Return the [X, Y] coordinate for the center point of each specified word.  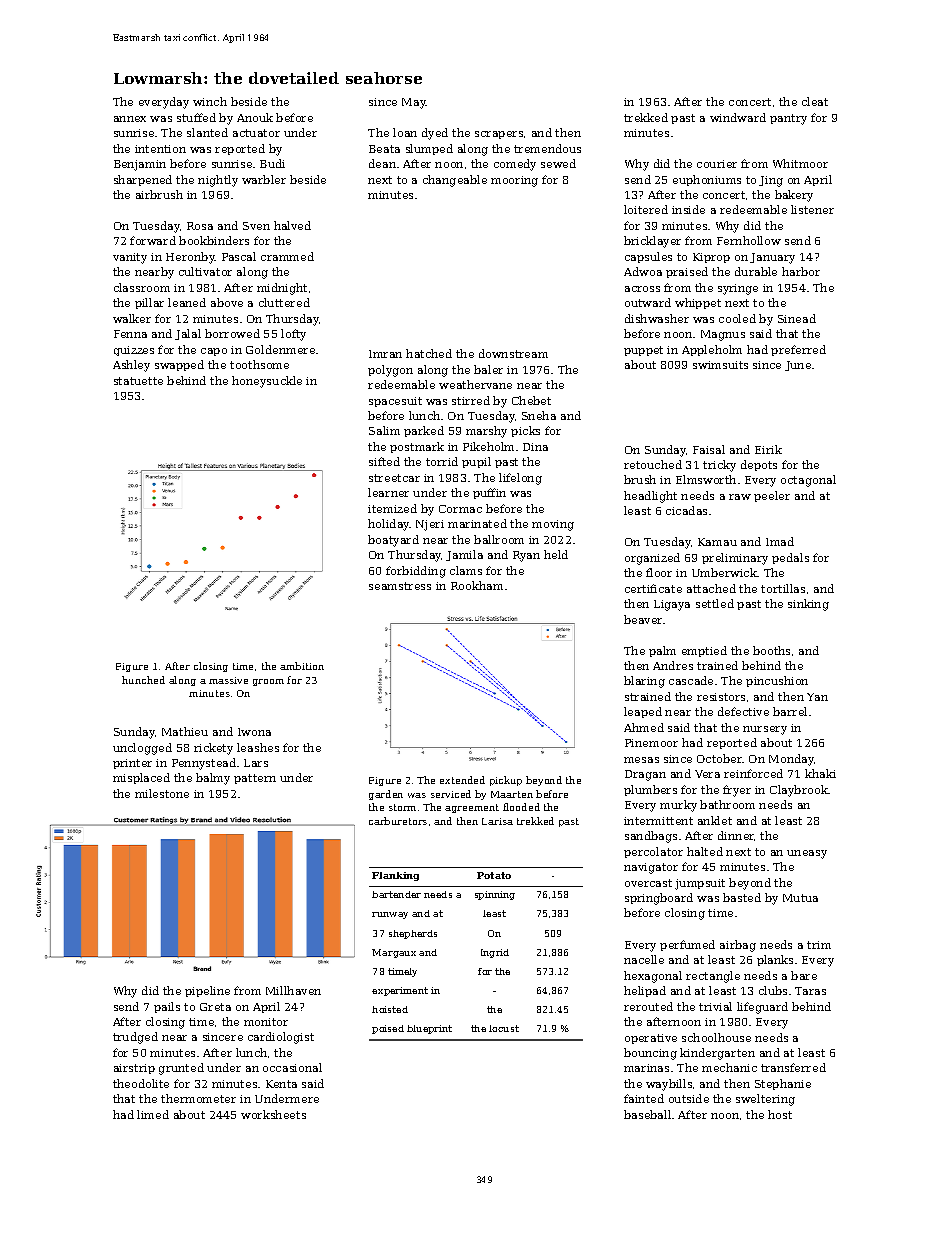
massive [228, 680]
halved [292, 225]
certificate [653, 588]
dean [382, 163]
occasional [292, 1067]
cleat [815, 101]
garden [386, 795]
